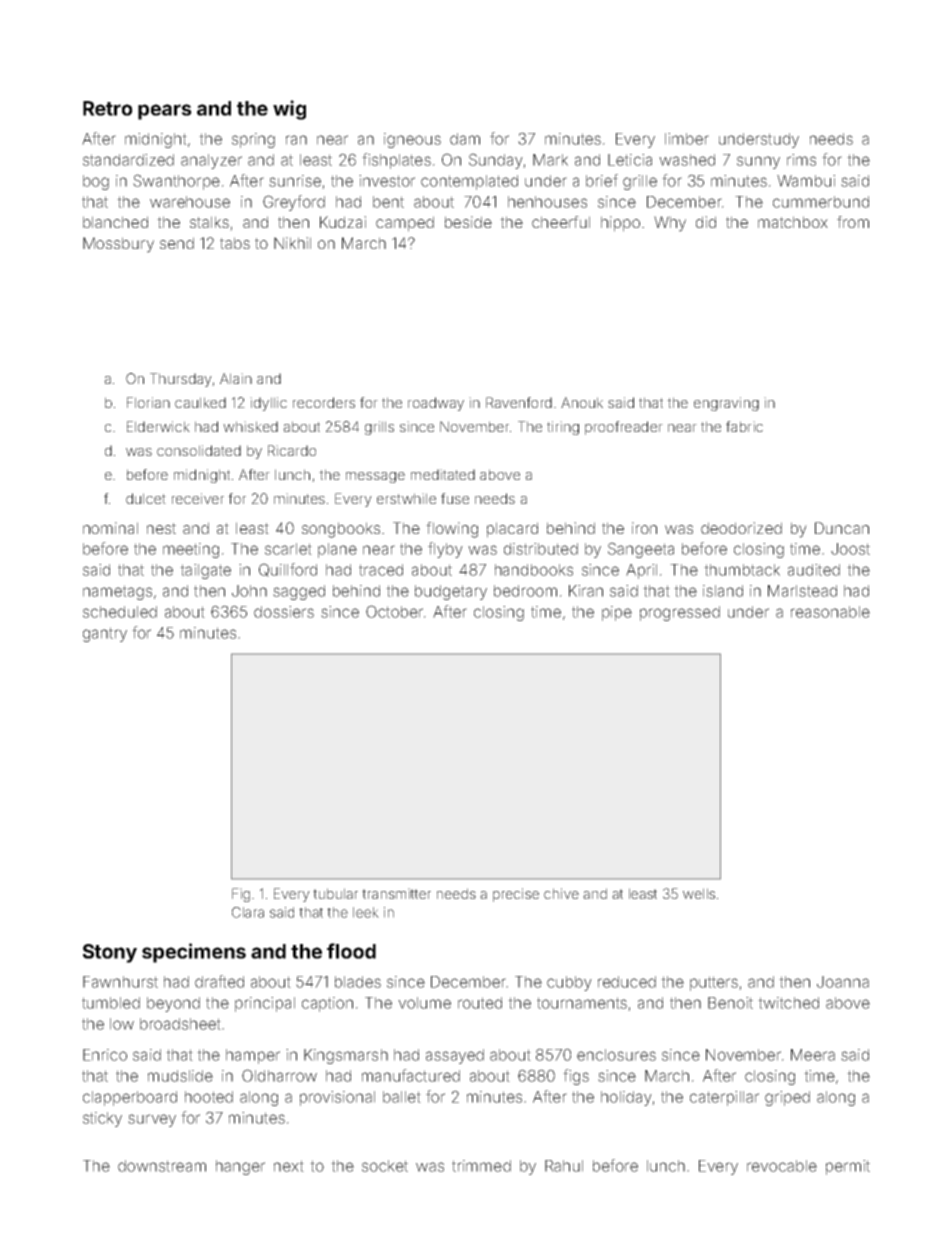 The width and height of the screenshot is (952, 1233). Describe the element at coordinates (162, 1166) in the screenshot. I see `downstream` at that location.
